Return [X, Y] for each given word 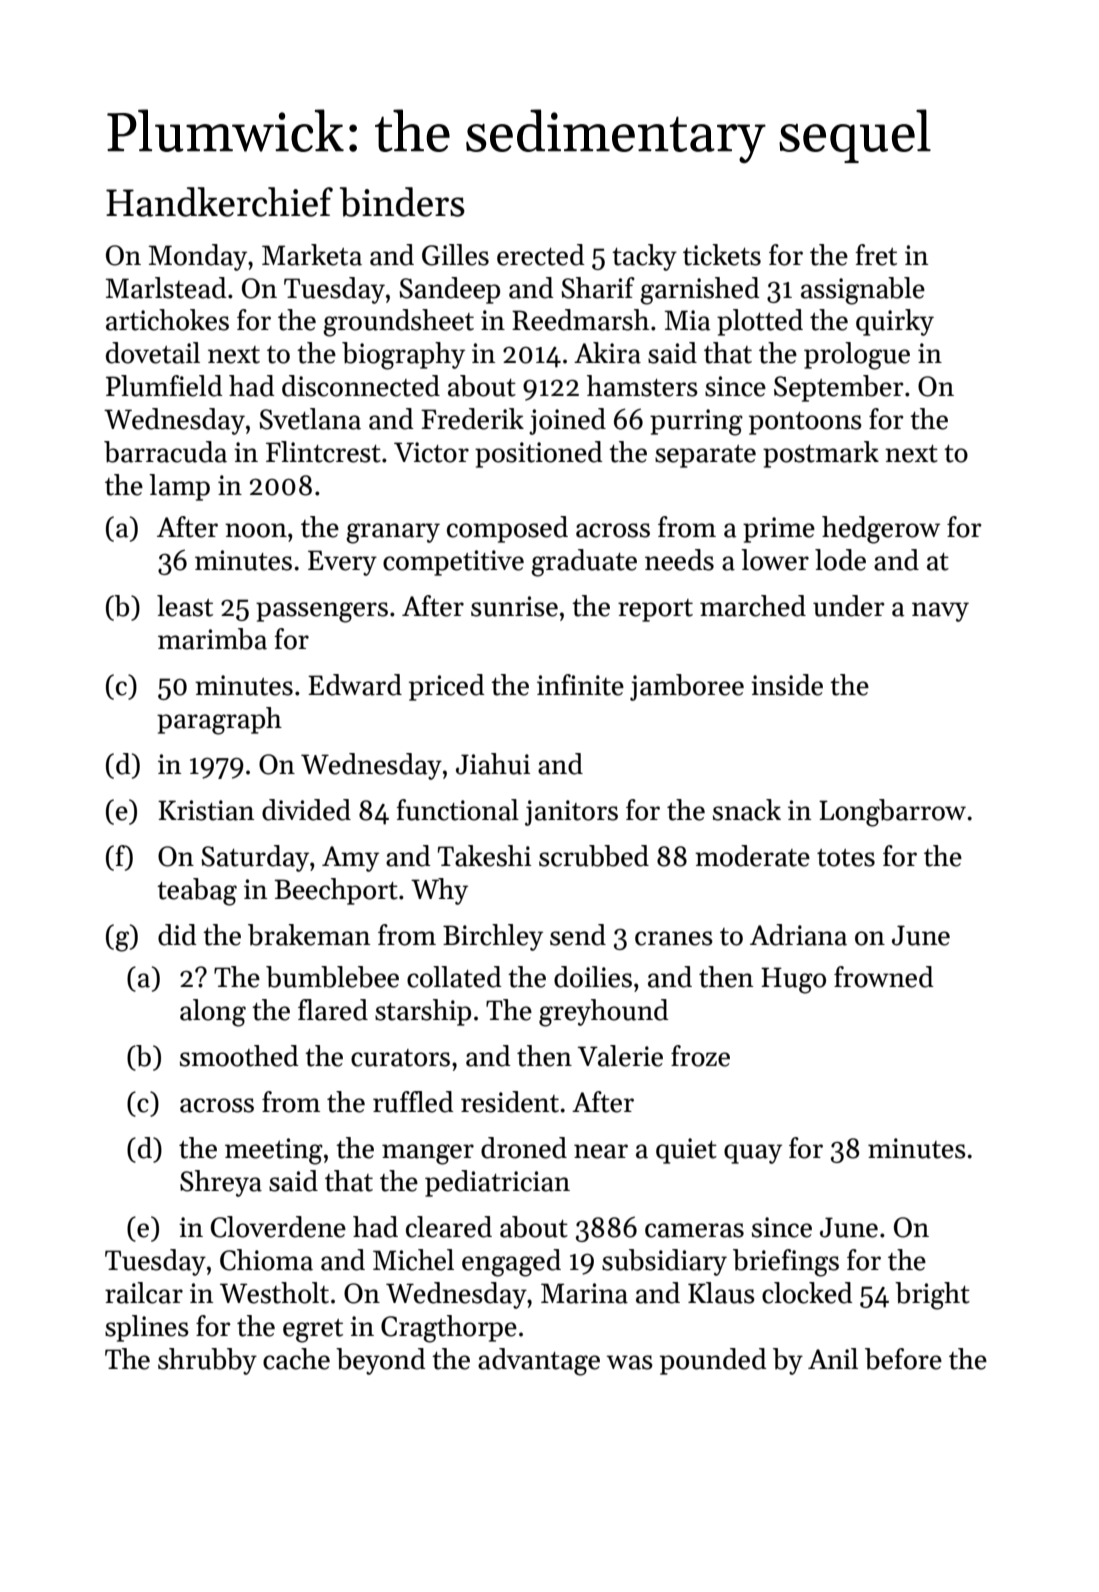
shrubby [207, 1361]
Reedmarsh [580, 320]
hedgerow [881, 530]
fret [876, 255]
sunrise [514, 606]
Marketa [312, 255]
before [903, 1359]
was [629, 1362]
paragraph [219, 721]
